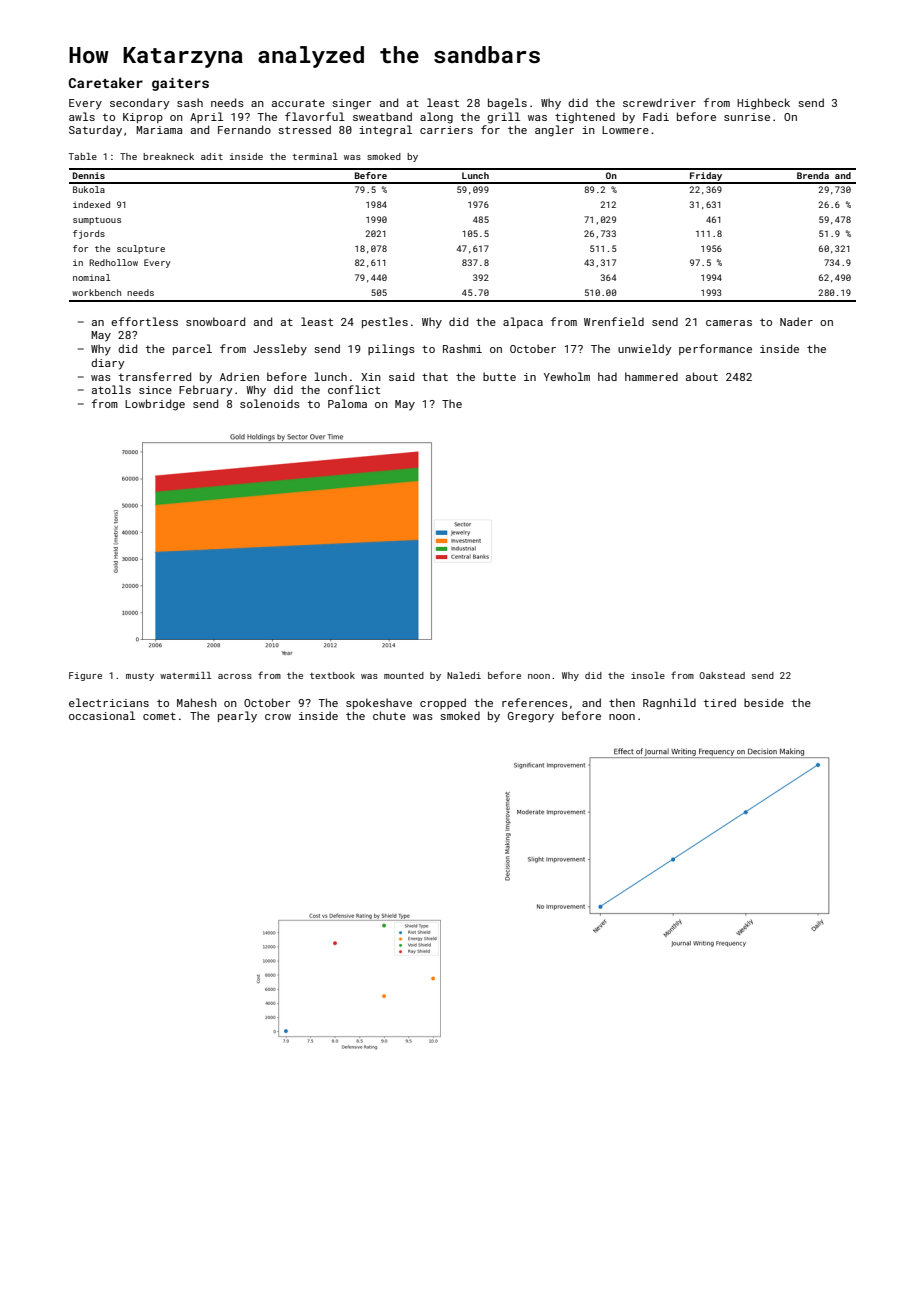 Image resolution: width=924 pixels, height=1308 pixels. What do you see at coordinates (763, 104) in the document?
I see `Highbeck` at bounding box center [763, 104].
